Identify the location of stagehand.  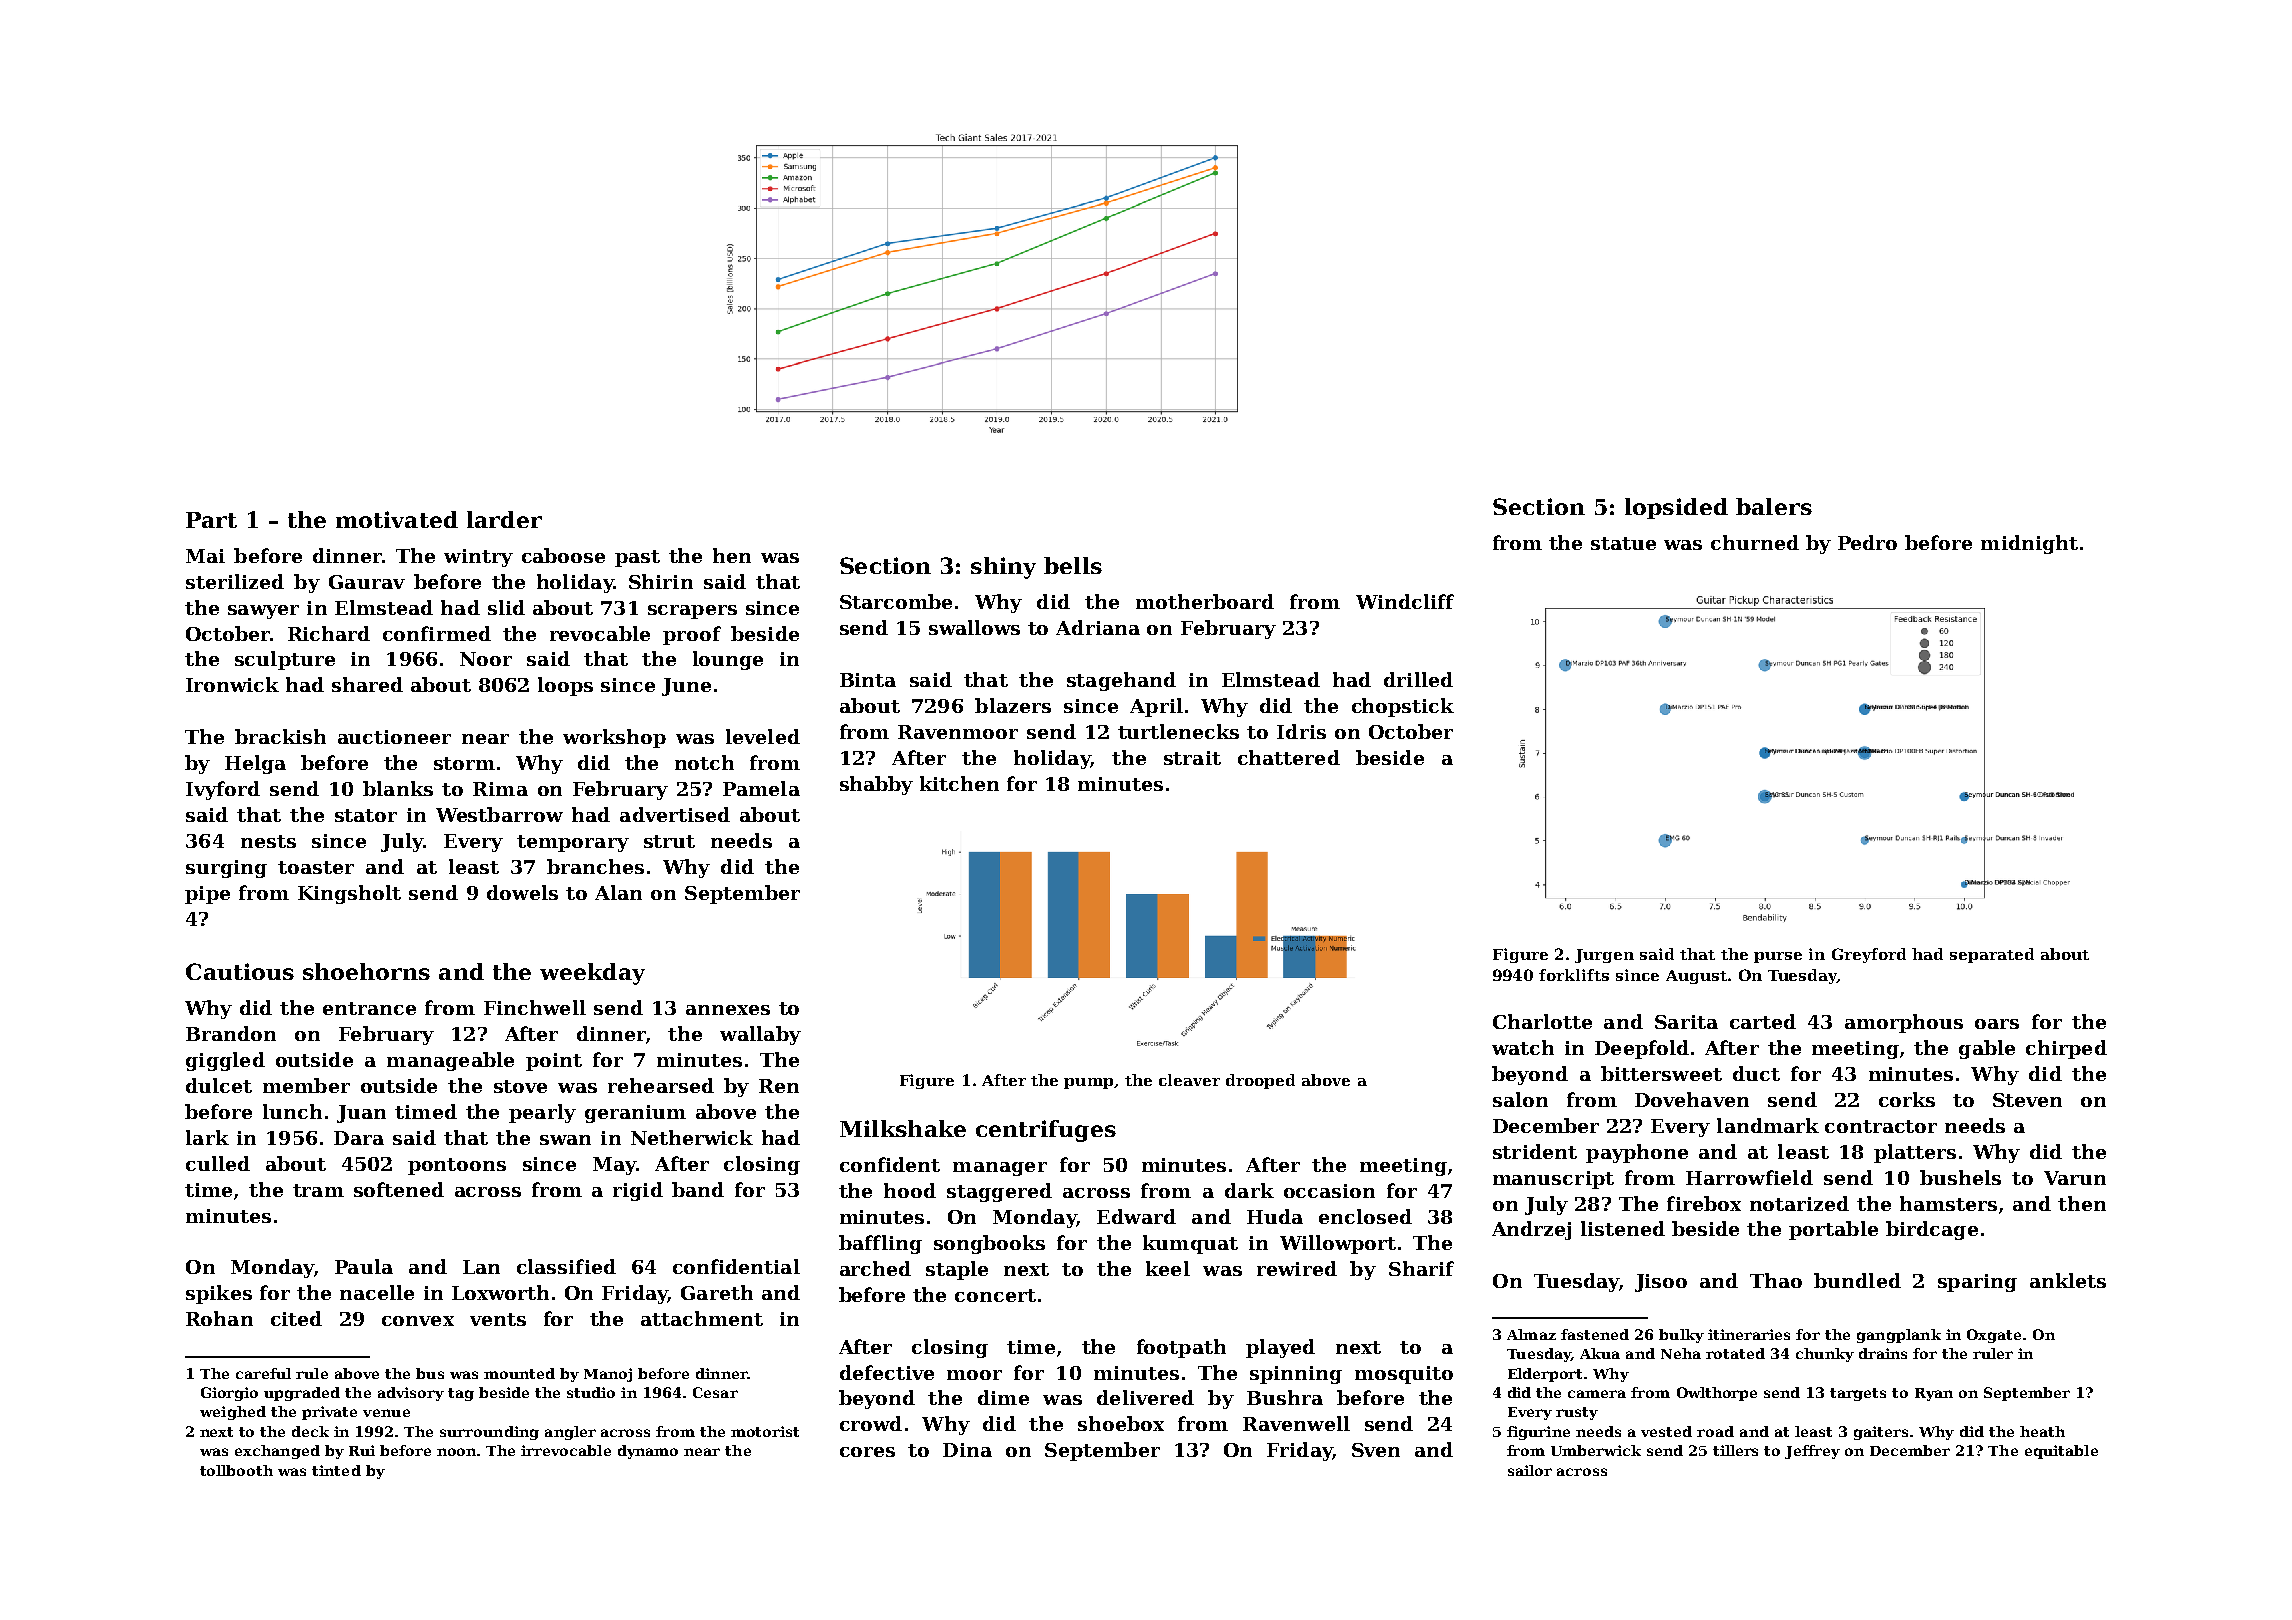
(1121, 681).
